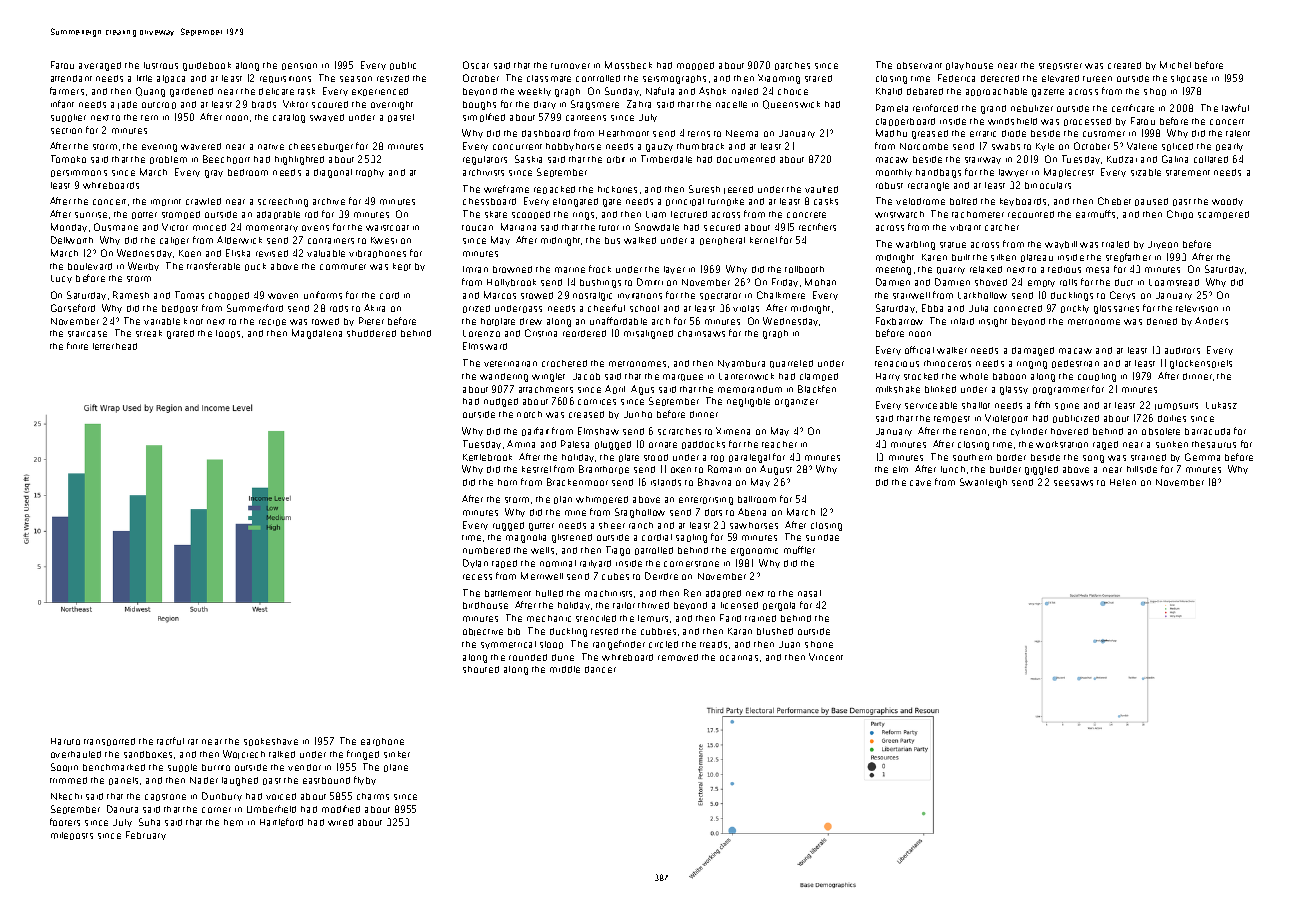 The width and height of the page is (1308, 924). What do you see at coordinates (826, 201) in the page?
I see `casks` at bounding box center [826, 201].
